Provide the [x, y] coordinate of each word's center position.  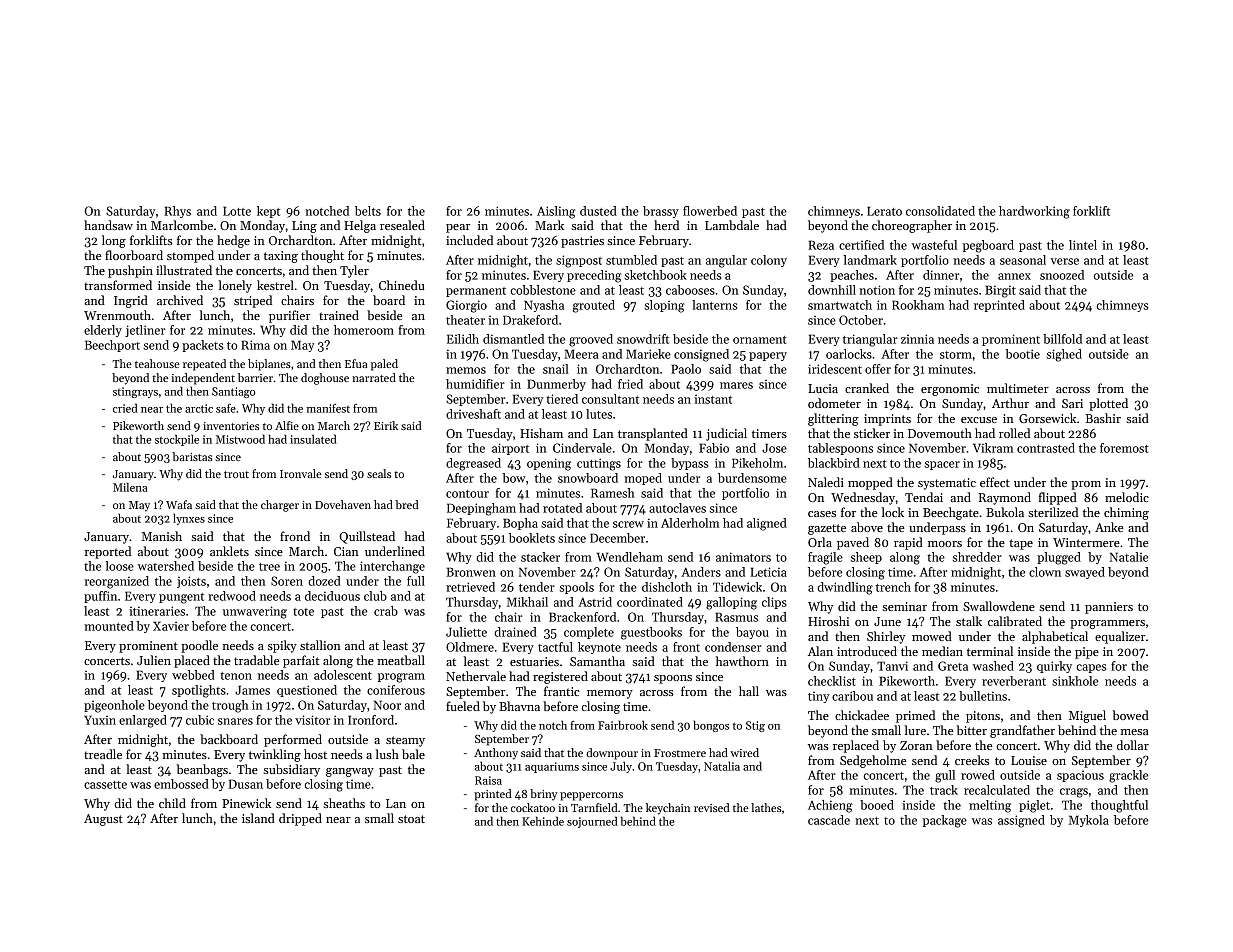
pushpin [130, 271]
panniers [1109, 608]
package [945, 821]
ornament [760, 340]
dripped [300, 819]
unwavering [255, 612]
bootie [1022, 354]
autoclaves [677, 508]
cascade [829, 820]
